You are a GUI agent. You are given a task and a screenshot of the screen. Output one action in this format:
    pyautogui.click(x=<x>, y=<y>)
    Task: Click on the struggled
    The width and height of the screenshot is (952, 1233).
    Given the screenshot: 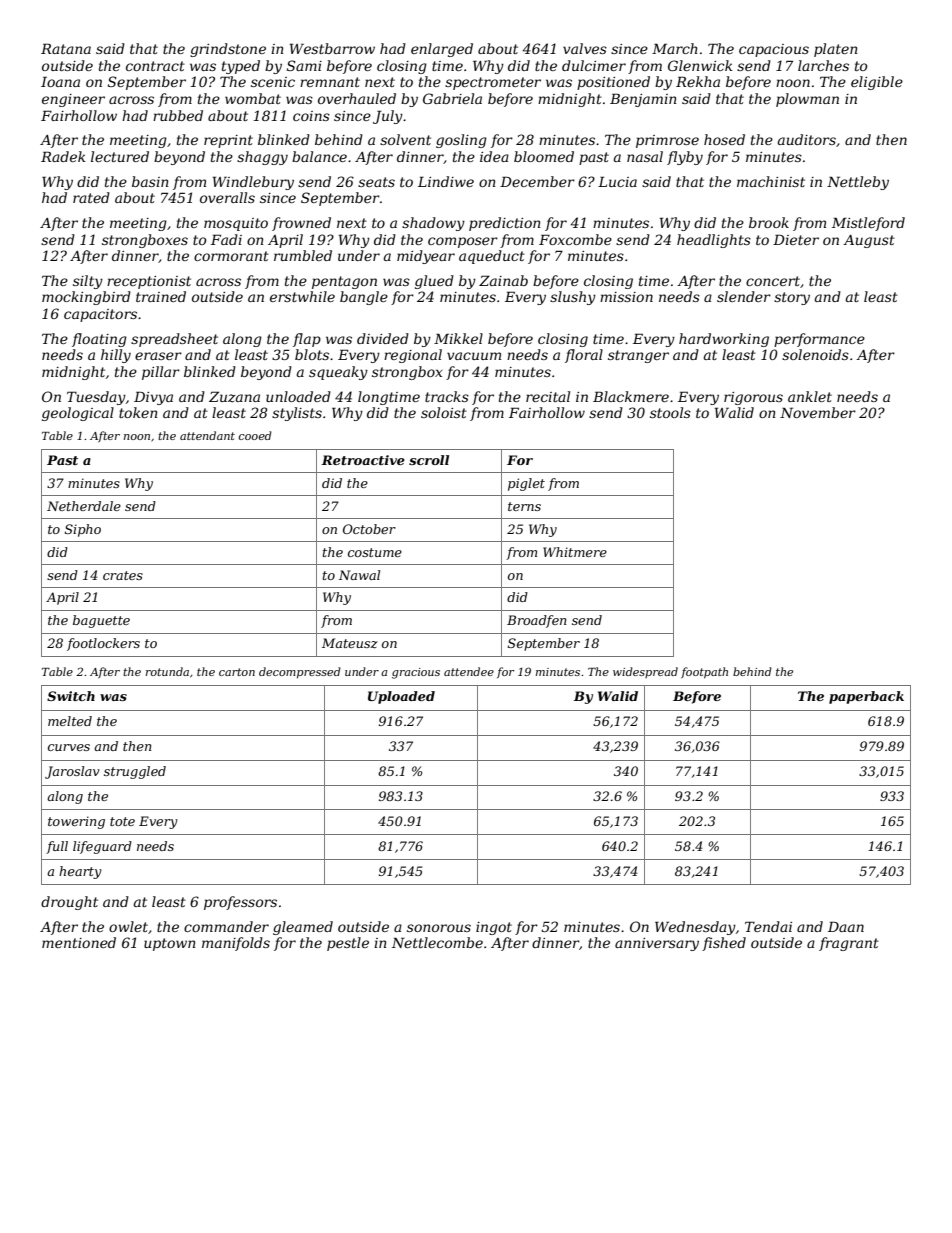 What is the action you would take?
    pyautogui.click(x=135, y=772)
